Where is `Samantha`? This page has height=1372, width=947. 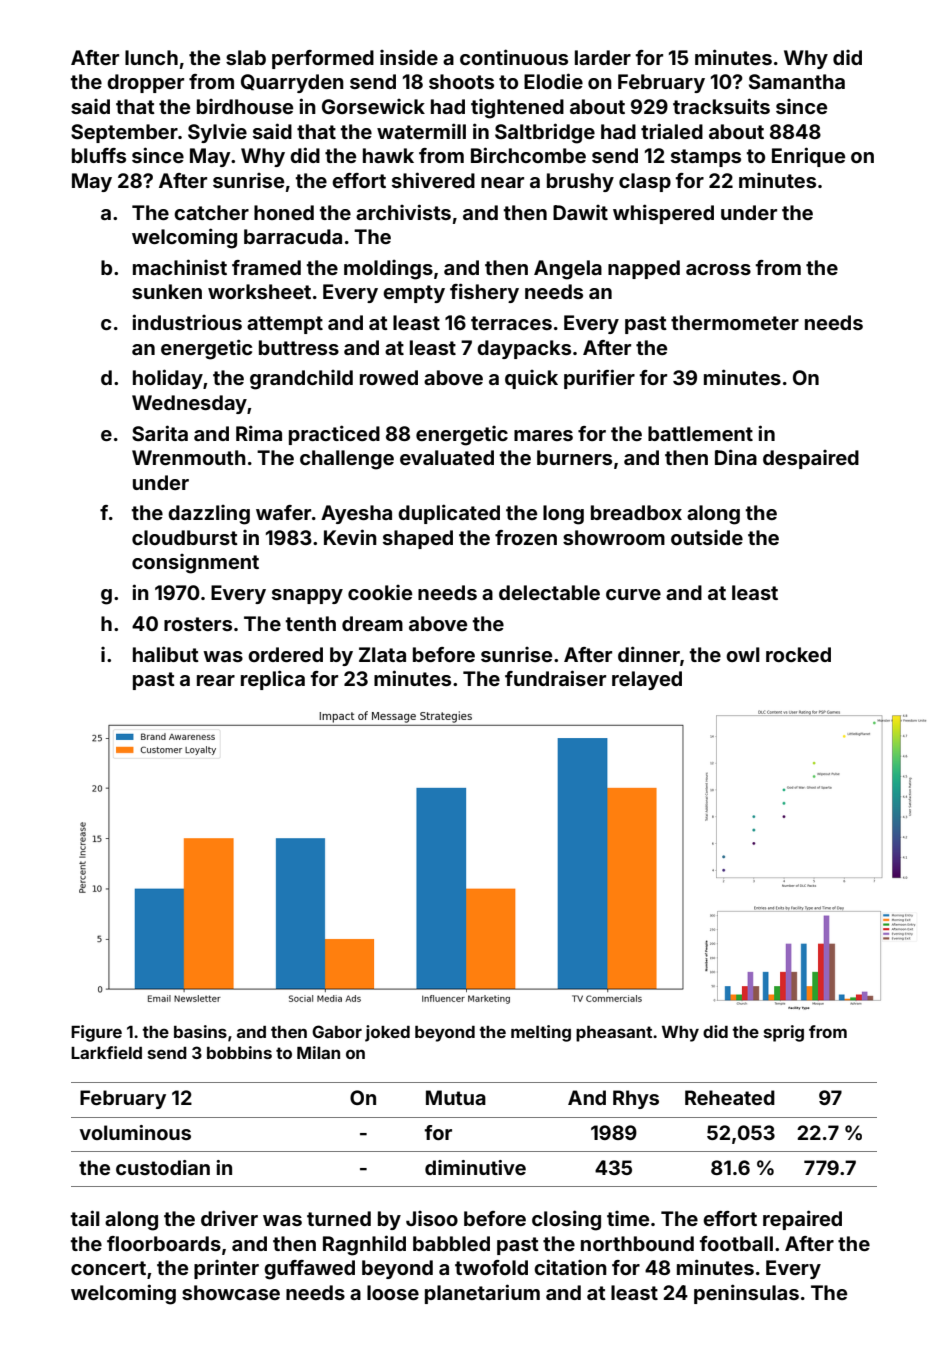
Samantha is located at coordinates (797, 81).
